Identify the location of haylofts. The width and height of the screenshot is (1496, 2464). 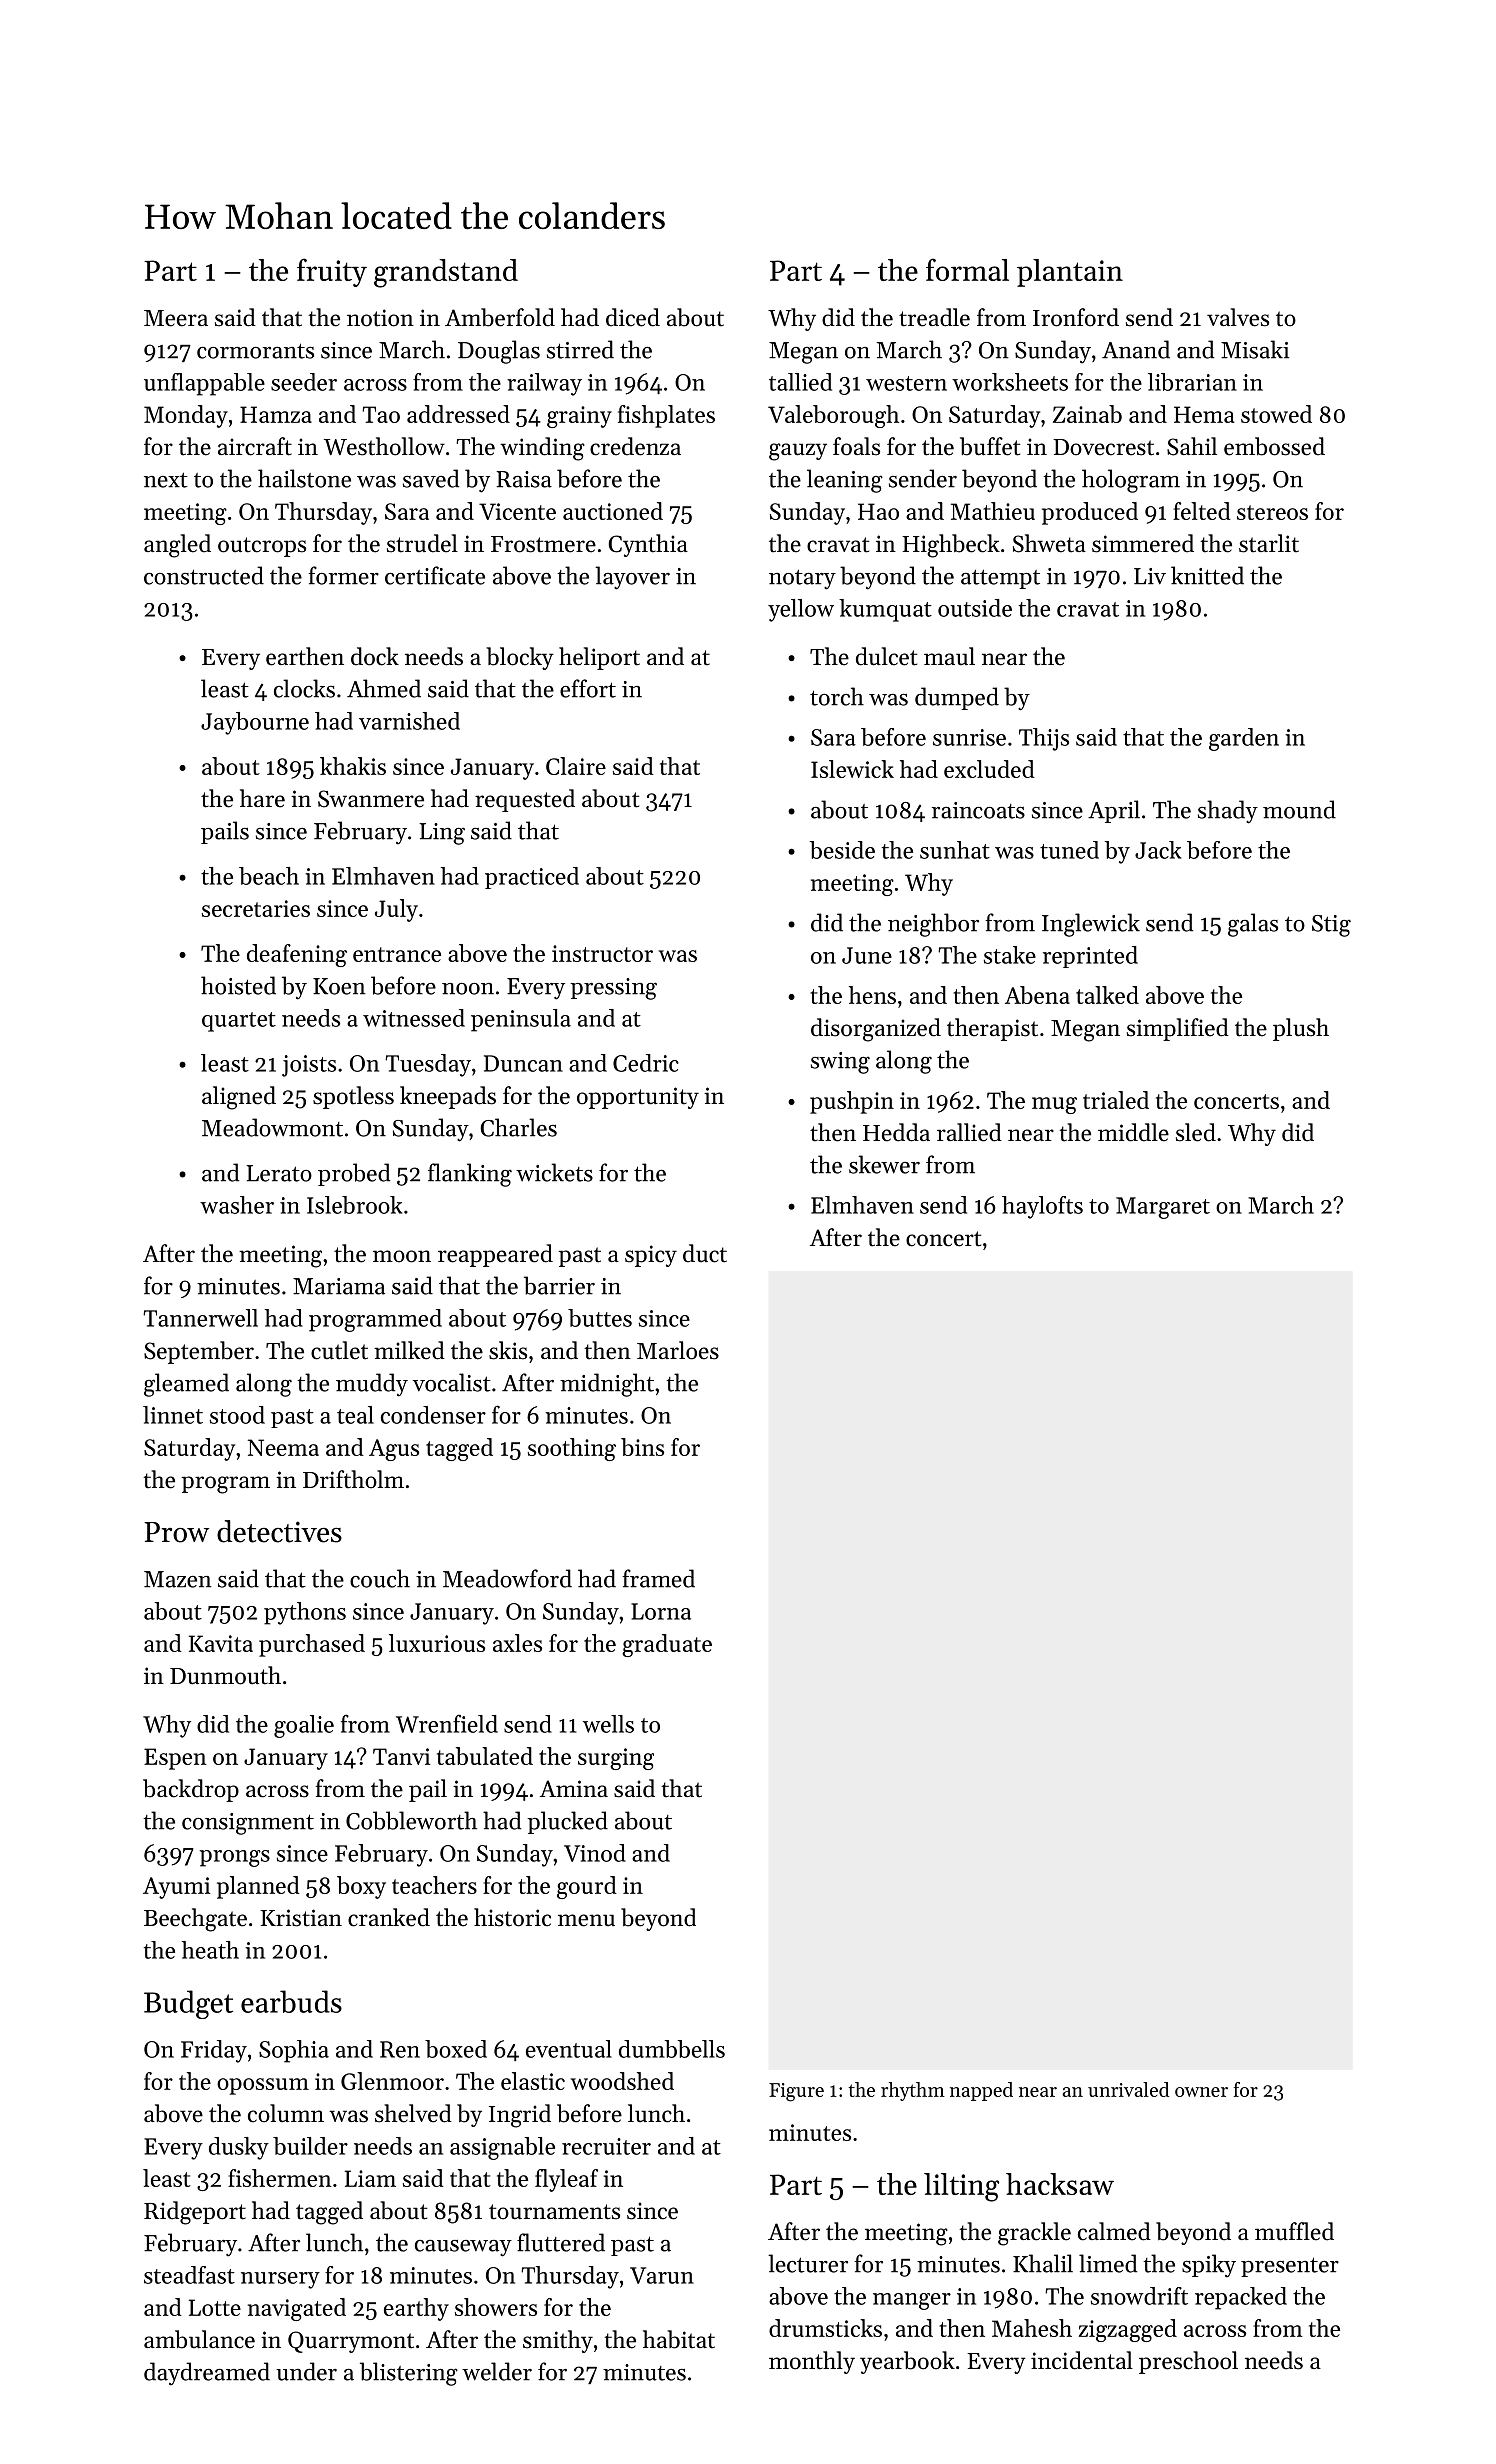
(1042, 1207).
